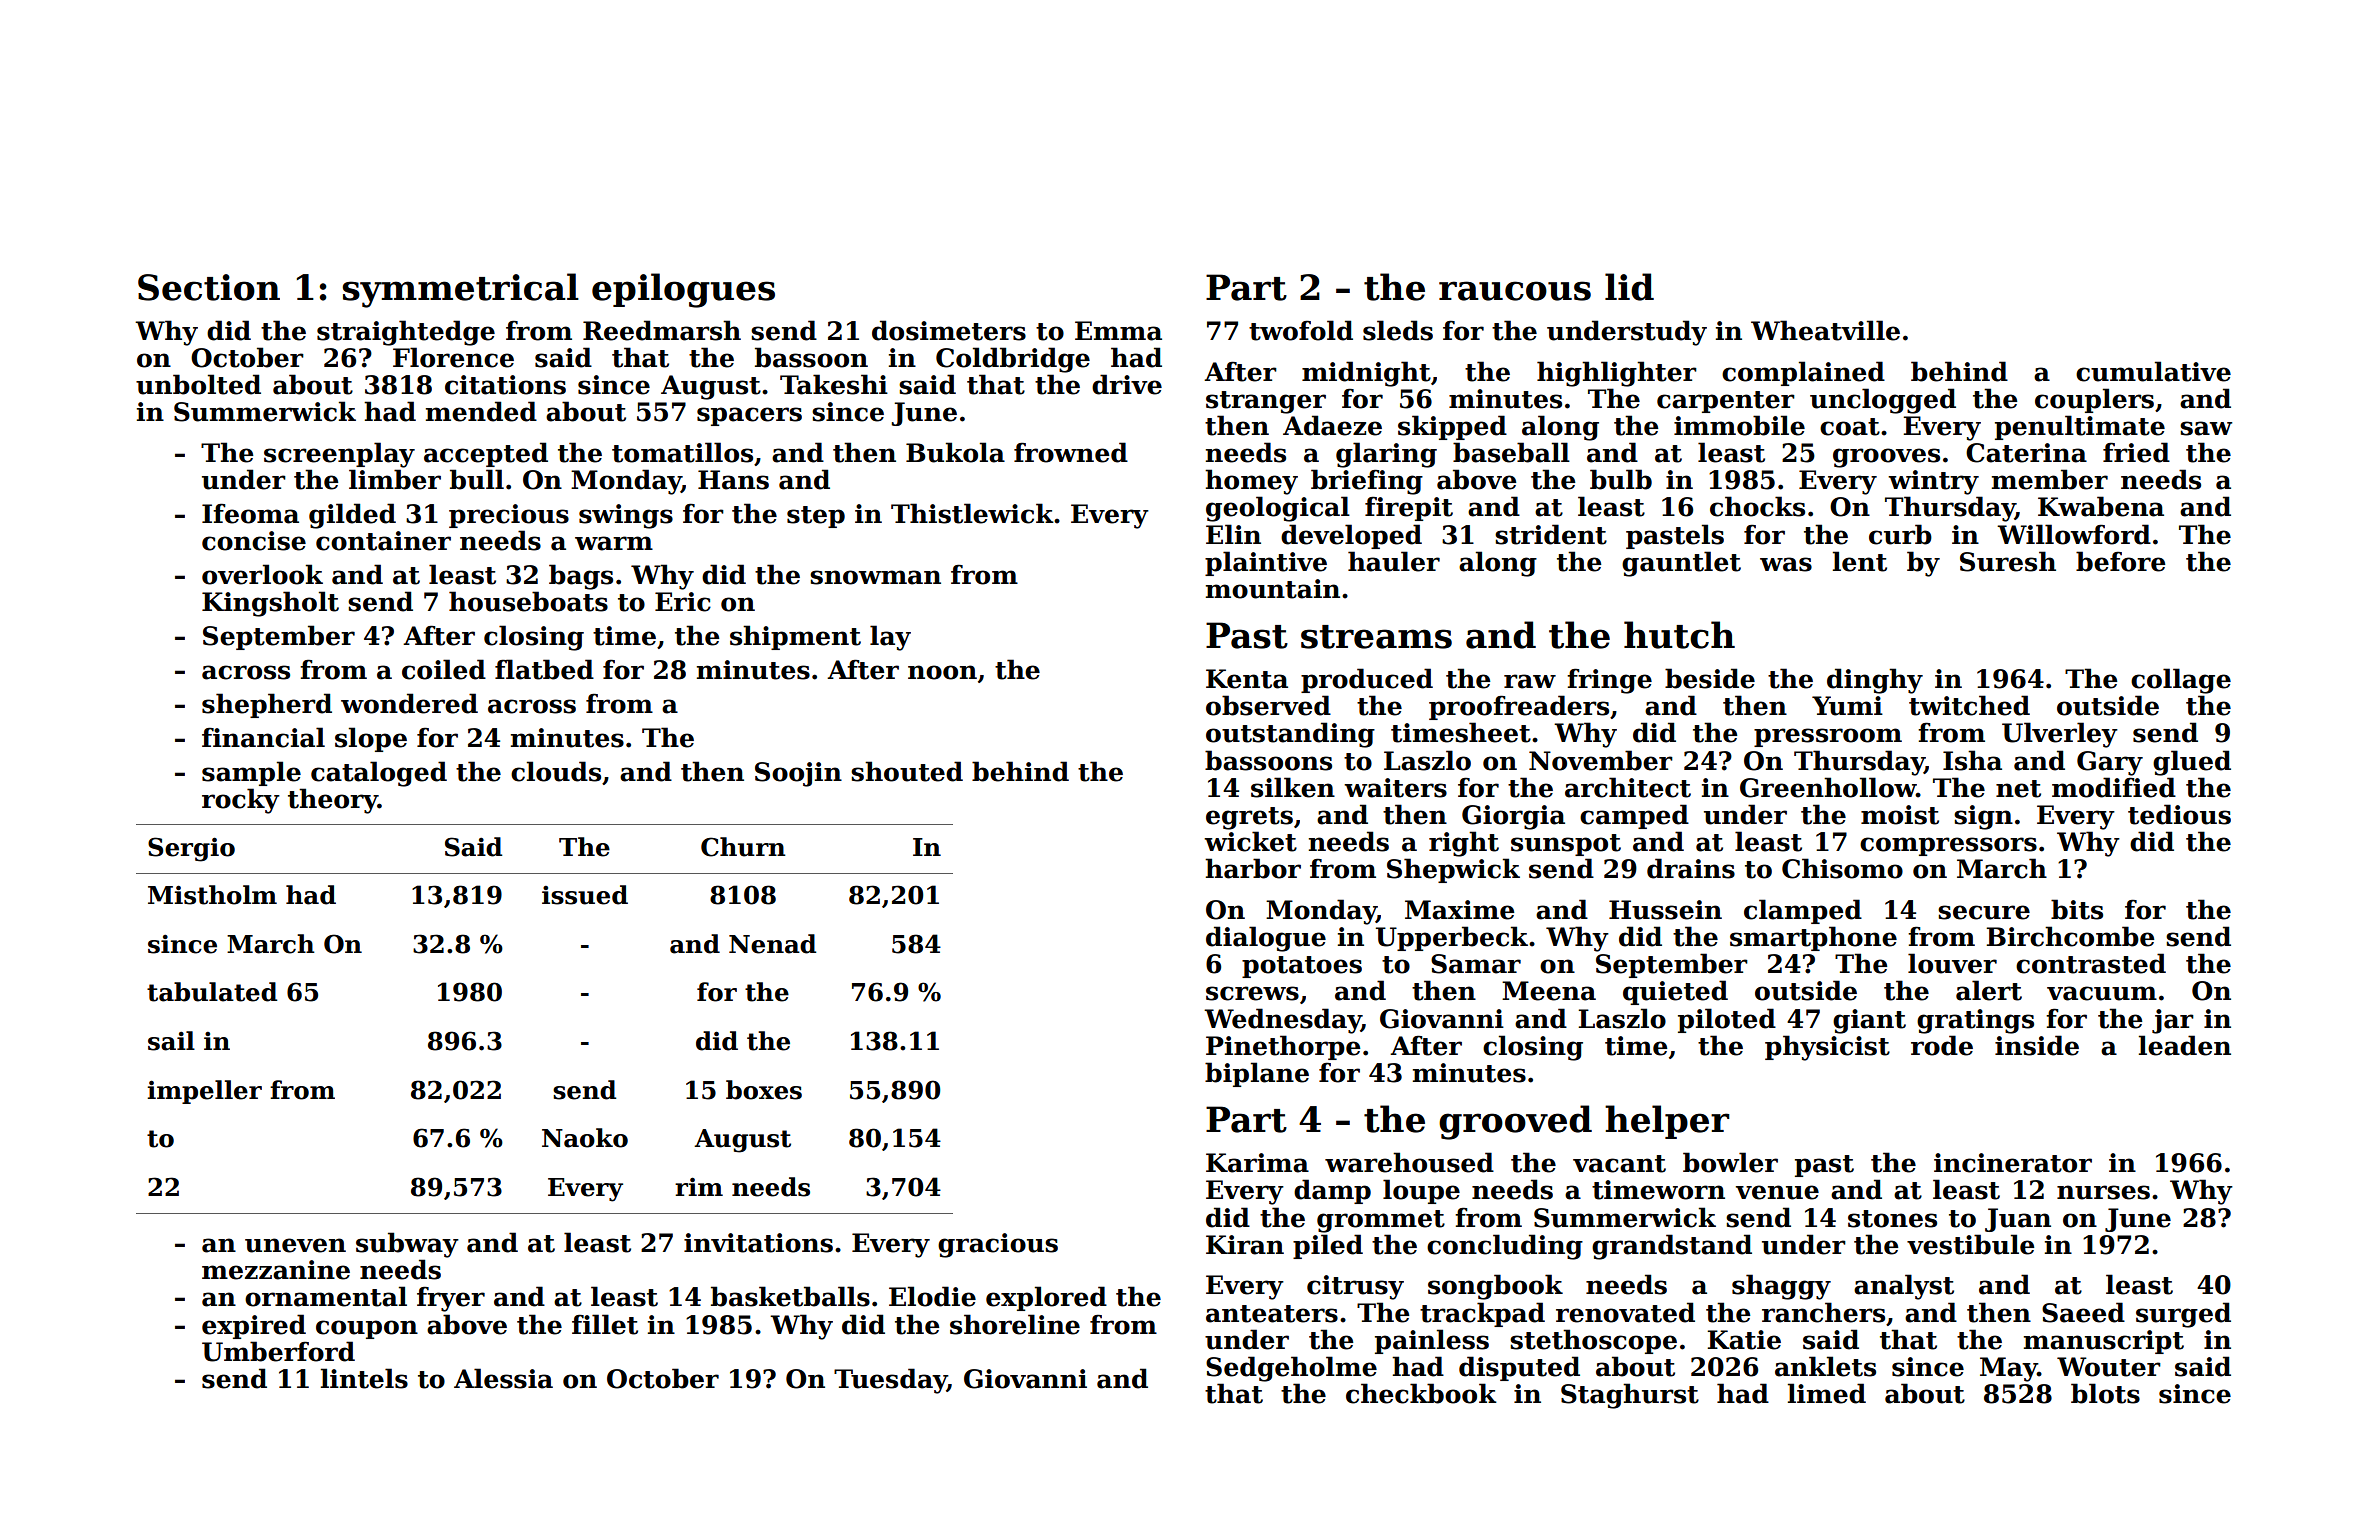 This screenshot has width=2368, height=1532. Describe the element at coordinates (364, 1378) in the screenshot. I see `lintels` at that location.
